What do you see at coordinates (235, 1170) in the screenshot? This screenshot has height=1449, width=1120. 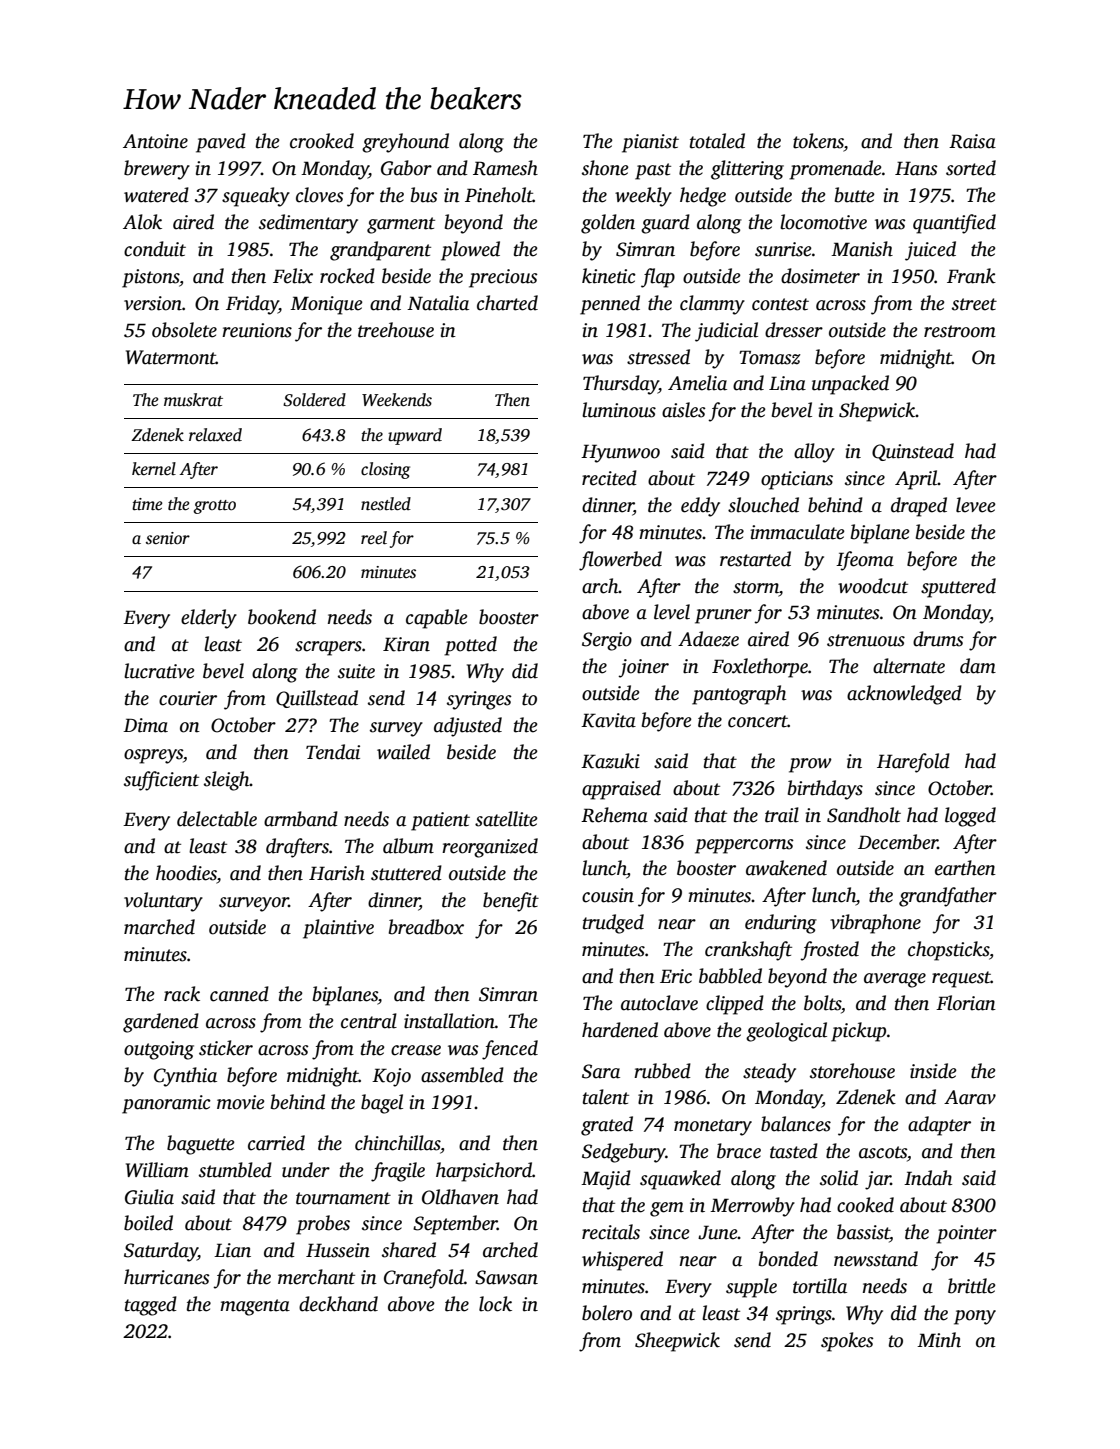 I see `stumbled` at bounding box center [235, 1170].
